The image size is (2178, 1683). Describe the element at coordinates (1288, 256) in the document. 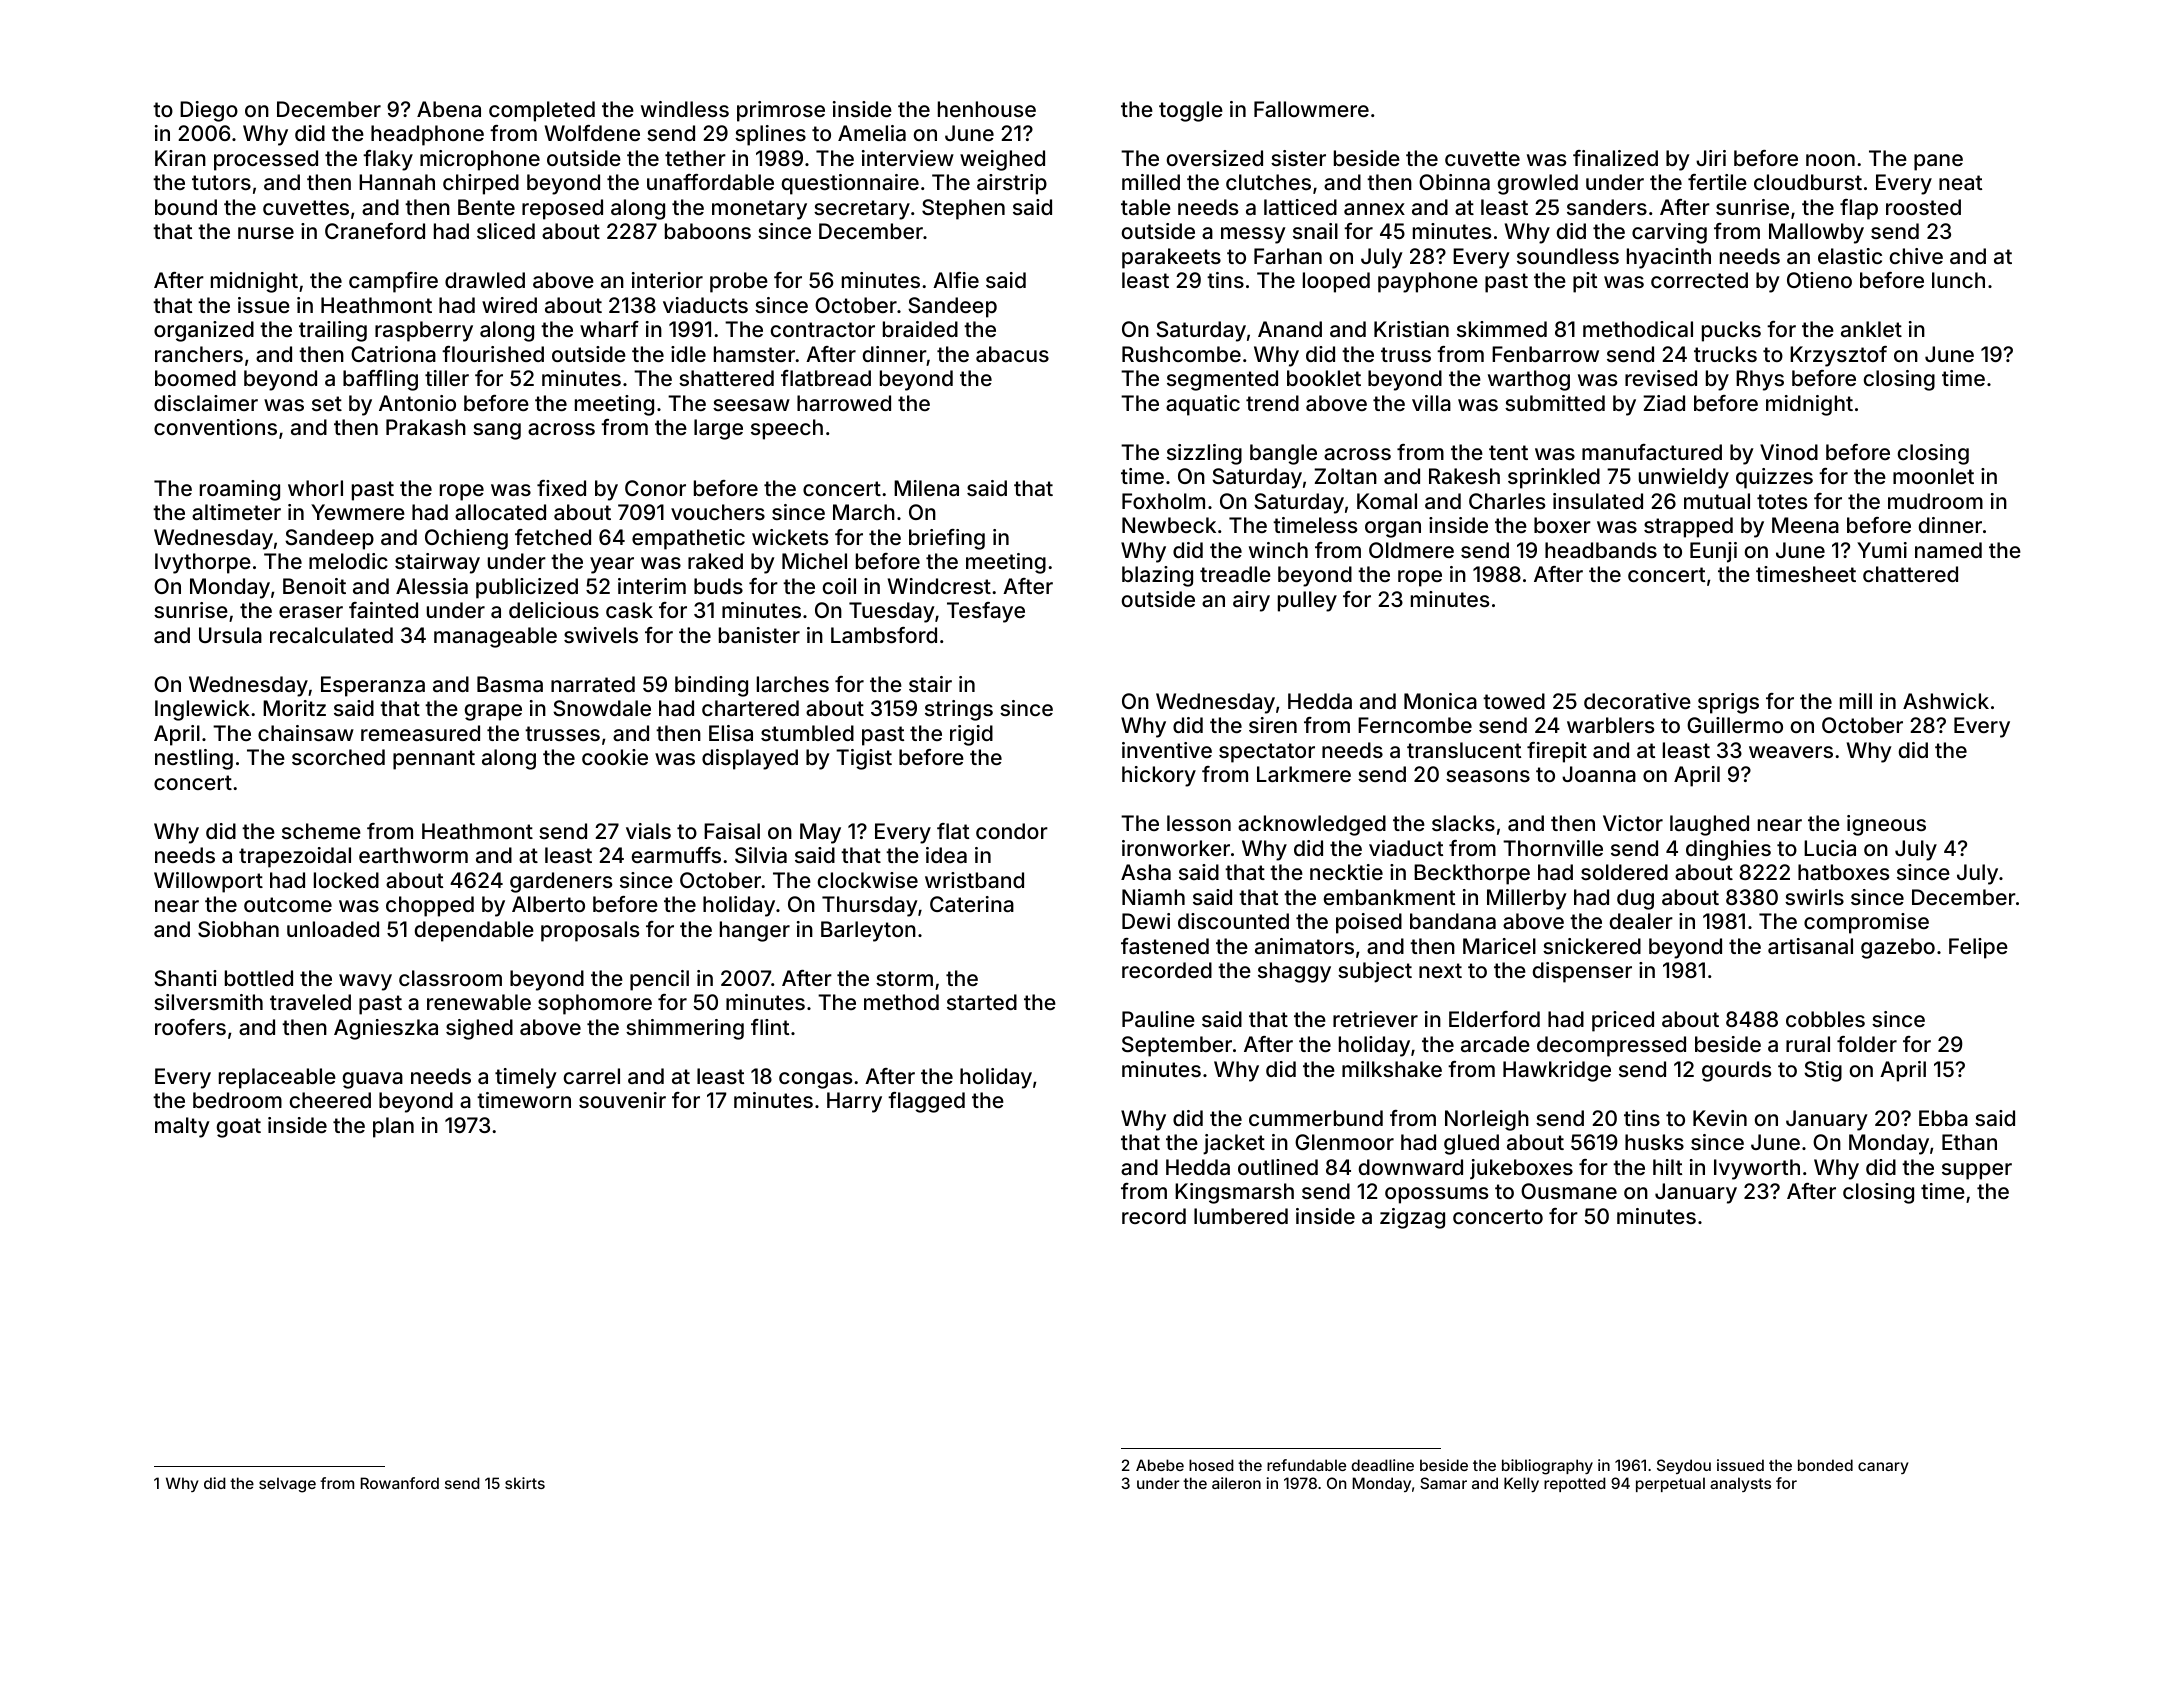

I see `Farhan` at that location.
